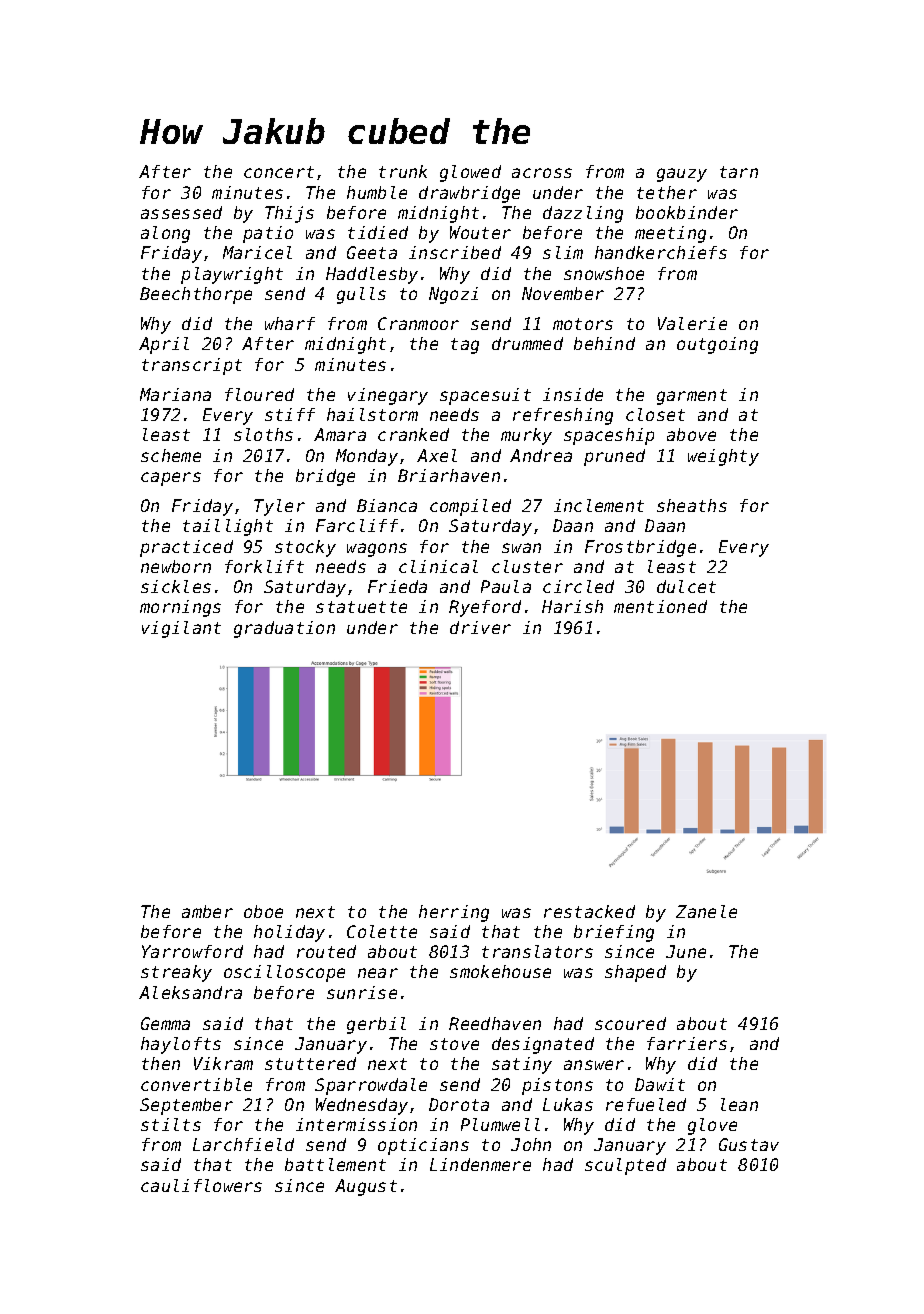 The height and width of the screenshot is (1314, 924). What do you see at coordinates (470, 173) in the screenshot?
I see `glowed` at bounding box center [470, 173].
